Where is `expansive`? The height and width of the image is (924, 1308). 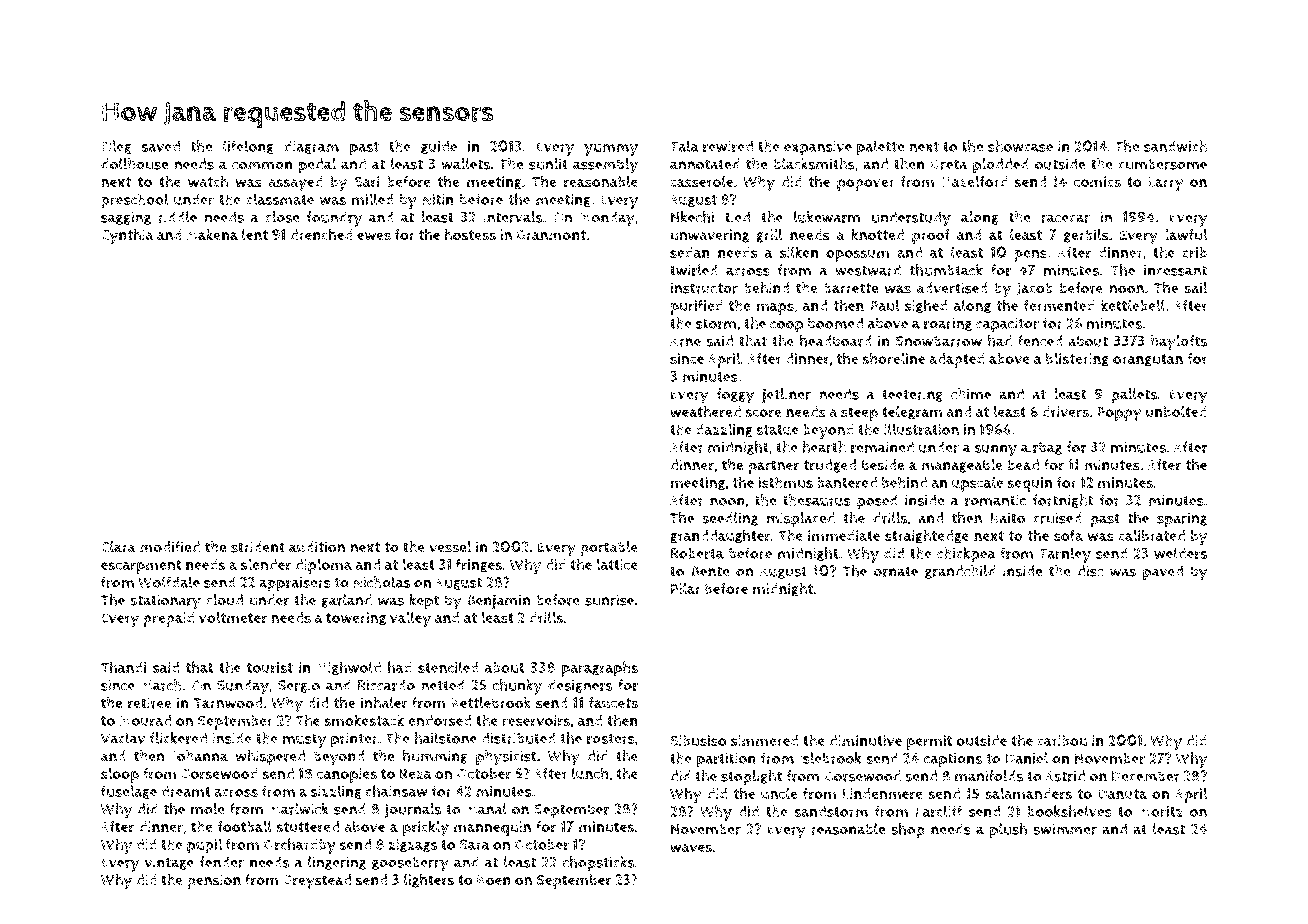 expansive is located at coordinates (818, 148).
